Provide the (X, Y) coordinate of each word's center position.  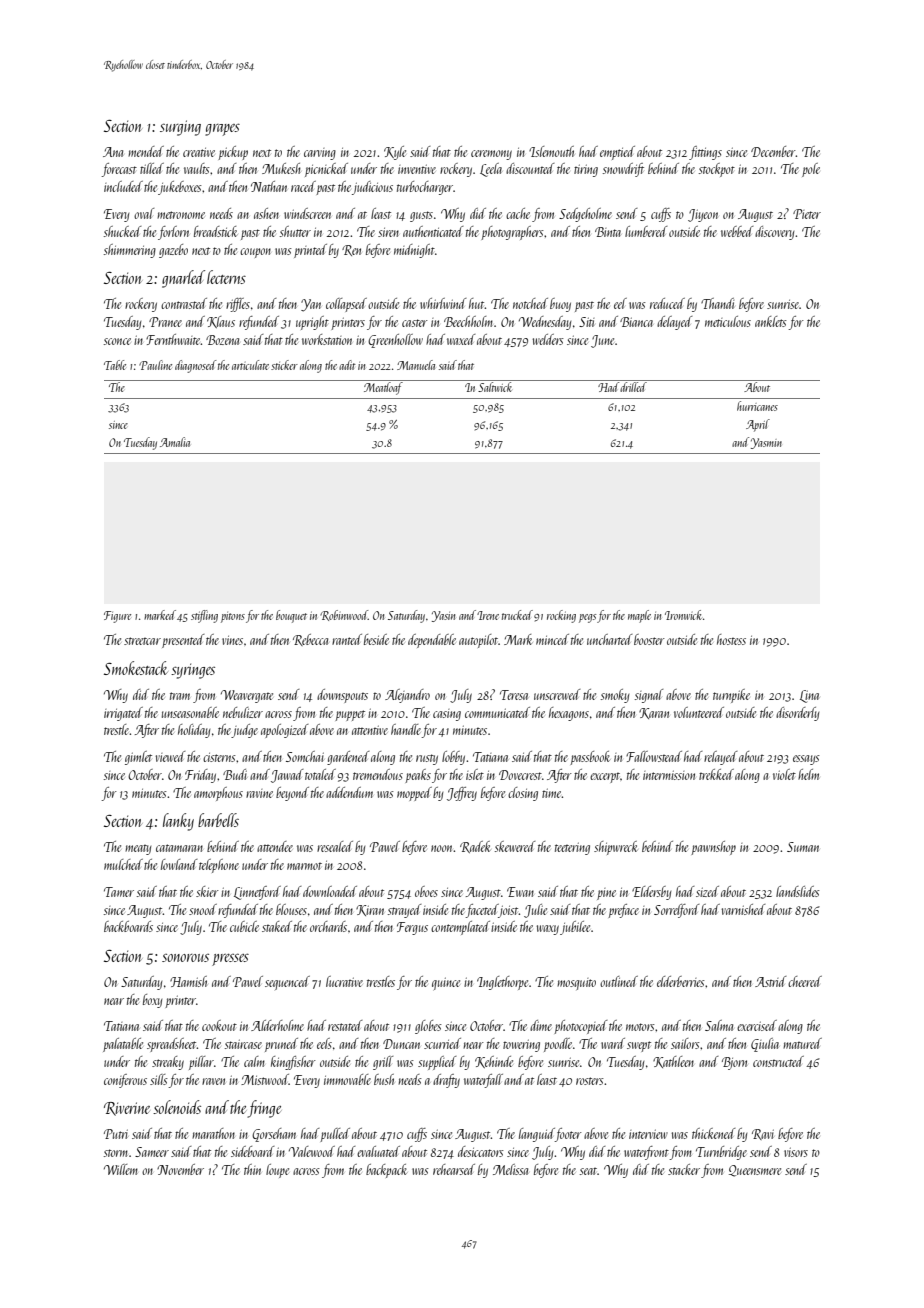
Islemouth (551, 151)
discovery (774, 233)
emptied (617, 153)
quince (446, 983)
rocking (561, 616)
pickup (233, 153)
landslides (798, 891)
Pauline (155, 365)
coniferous (125, 1081)
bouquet (291, 616)
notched (530, 303)
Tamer (119, 892)
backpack (386, 1171)
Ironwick (683, 615)
